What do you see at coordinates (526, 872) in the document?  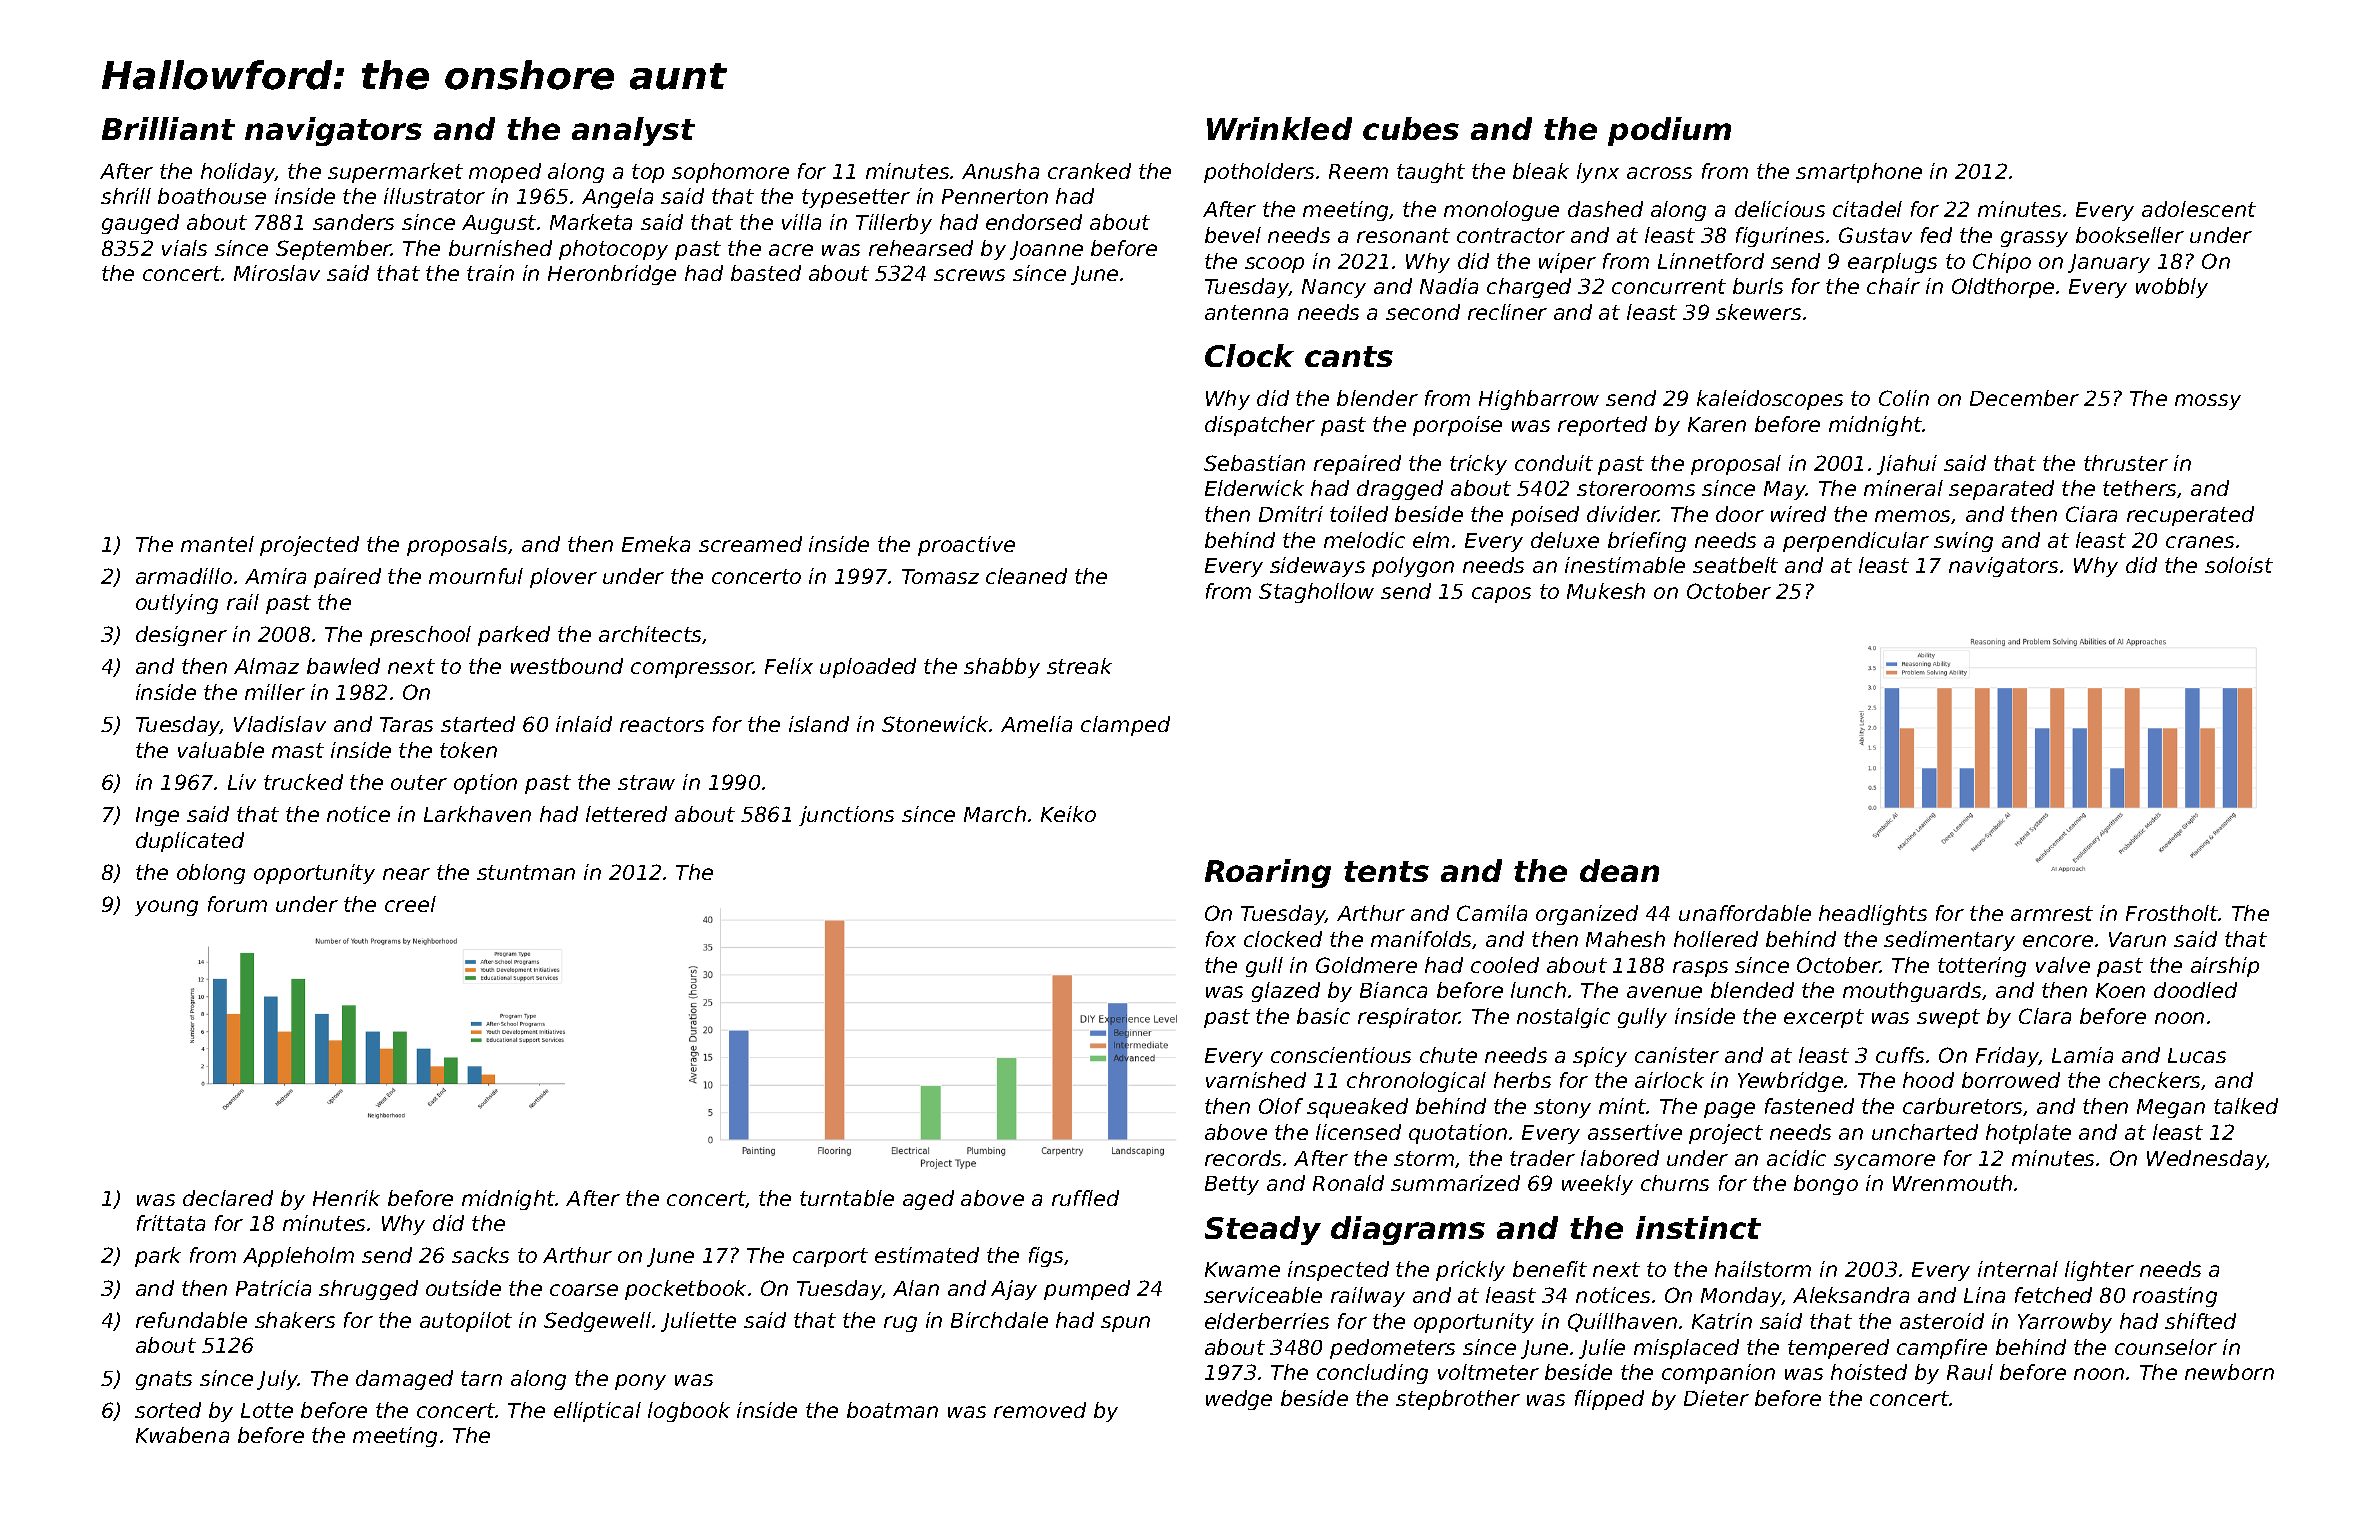 I see `stuntman` at bounding box center [526, 872].
